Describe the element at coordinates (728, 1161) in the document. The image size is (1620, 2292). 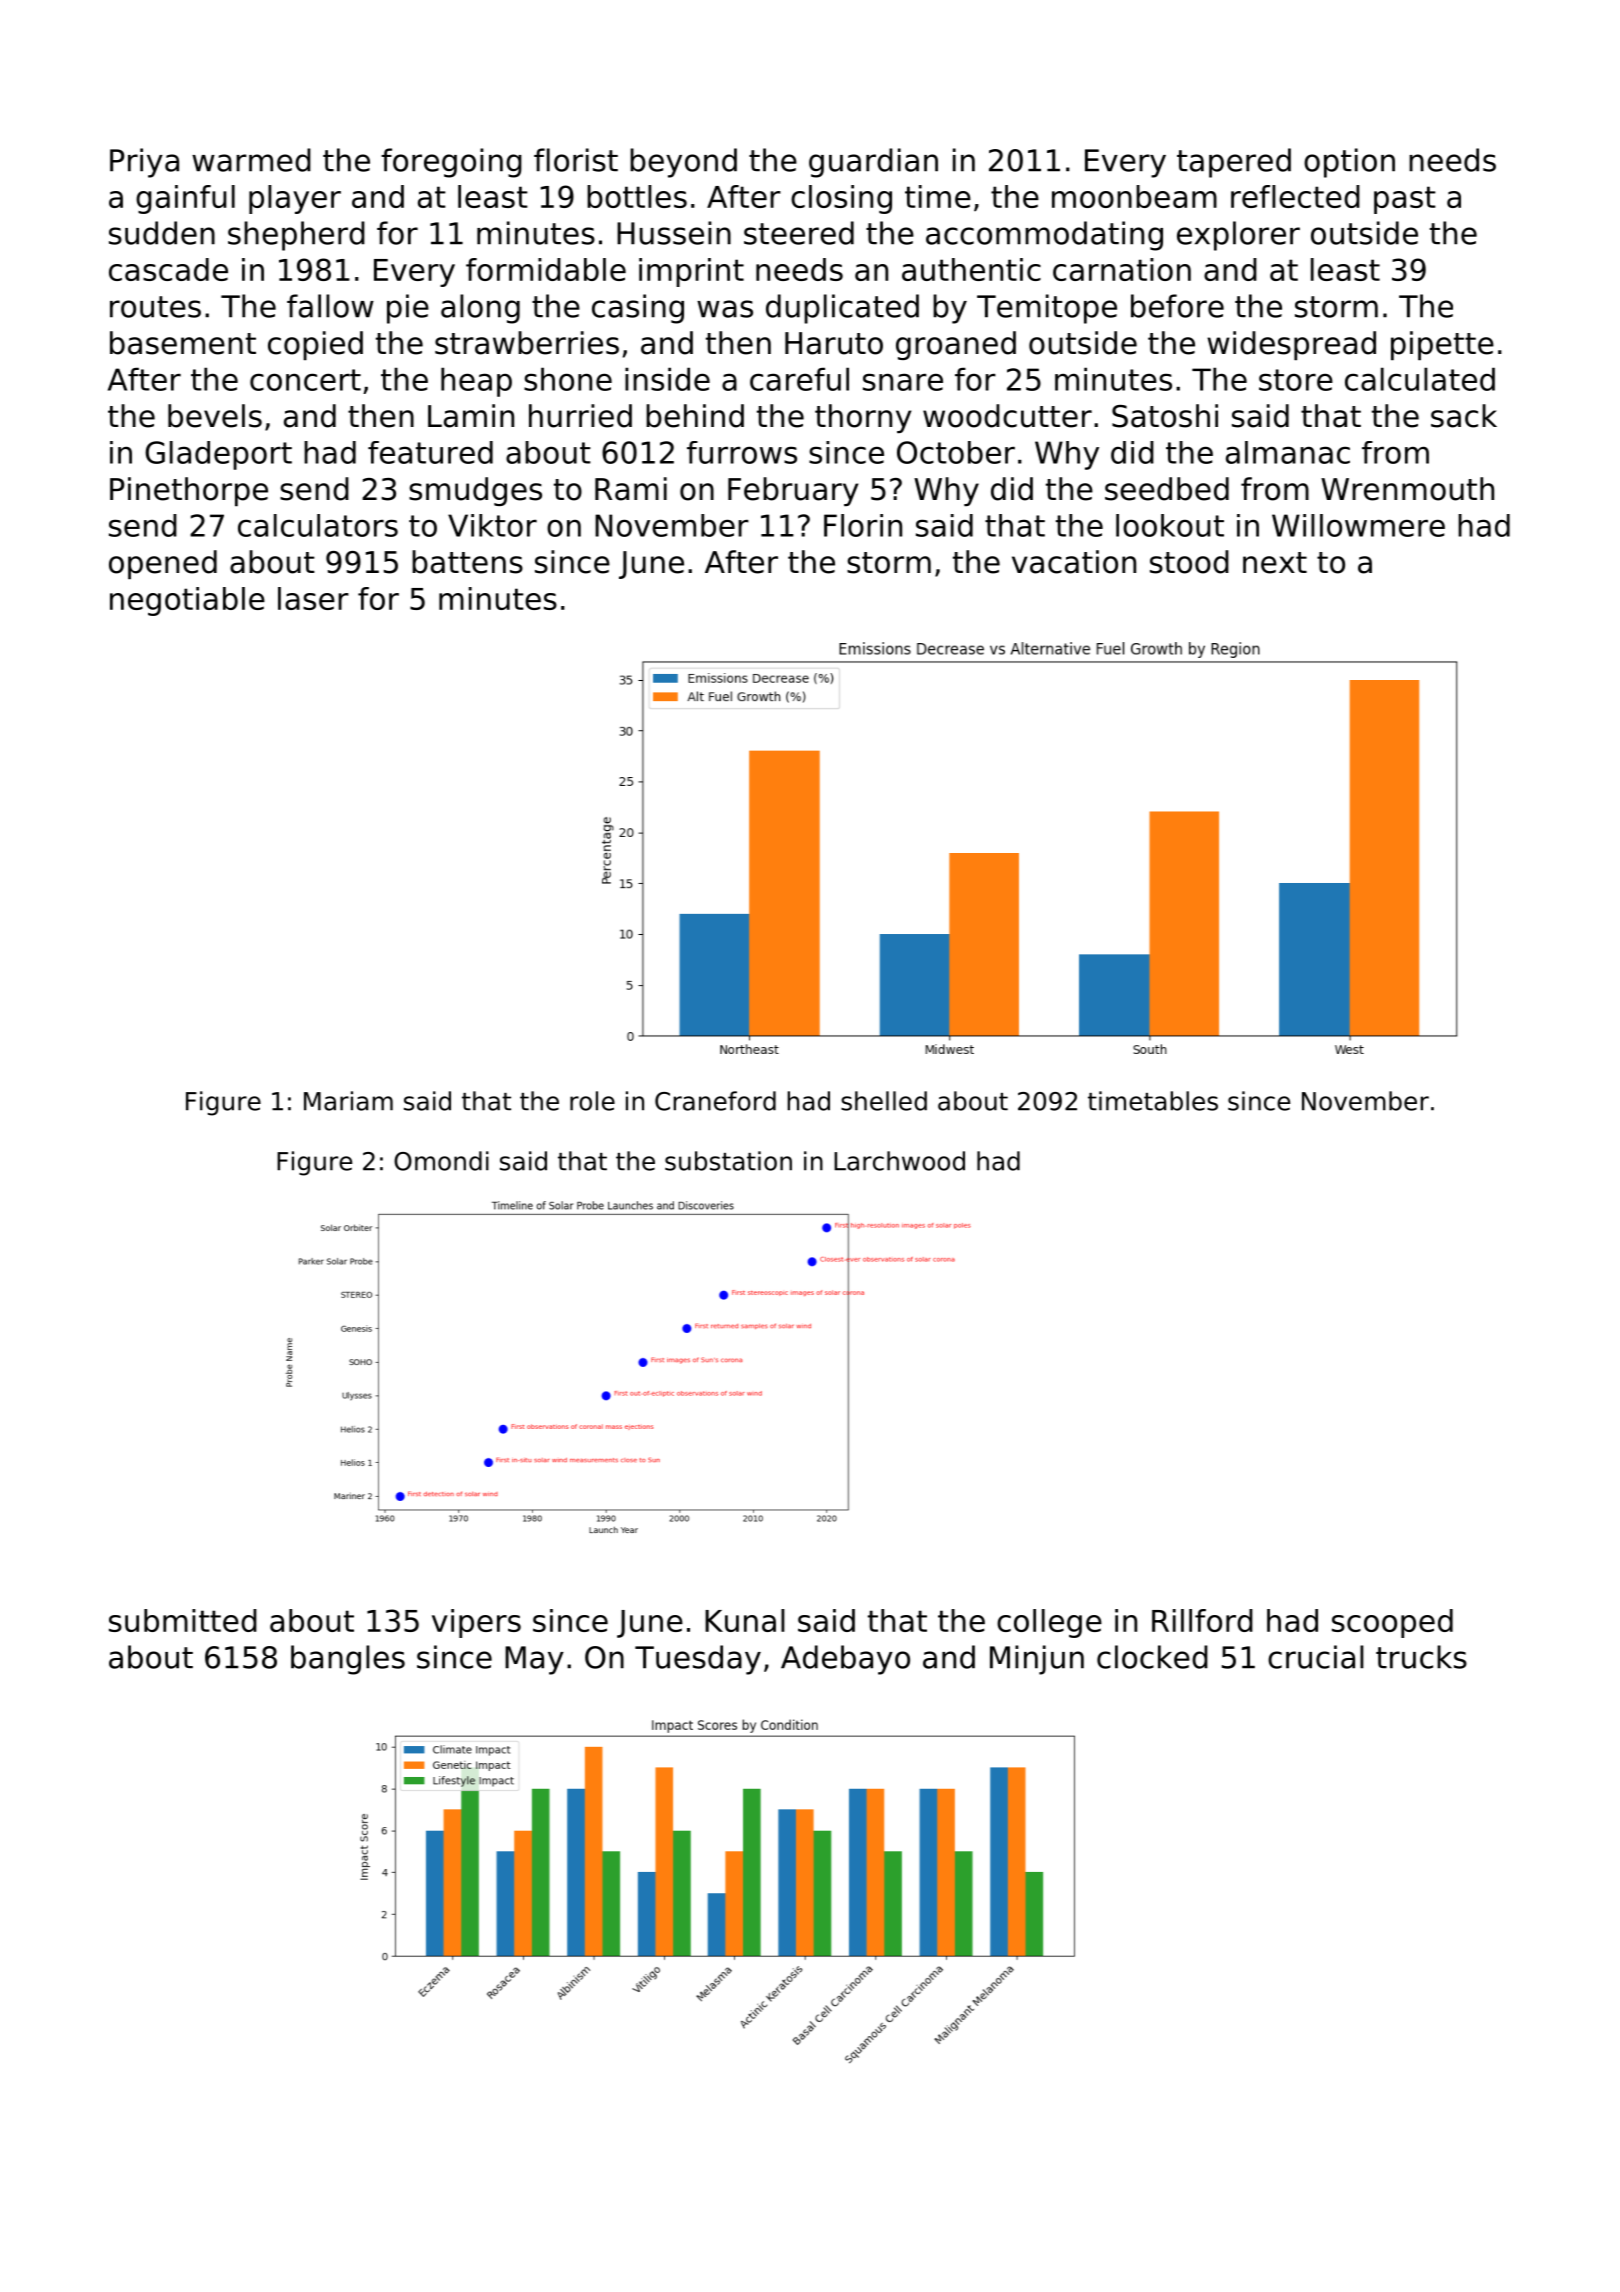
I see `substation` at that location.
